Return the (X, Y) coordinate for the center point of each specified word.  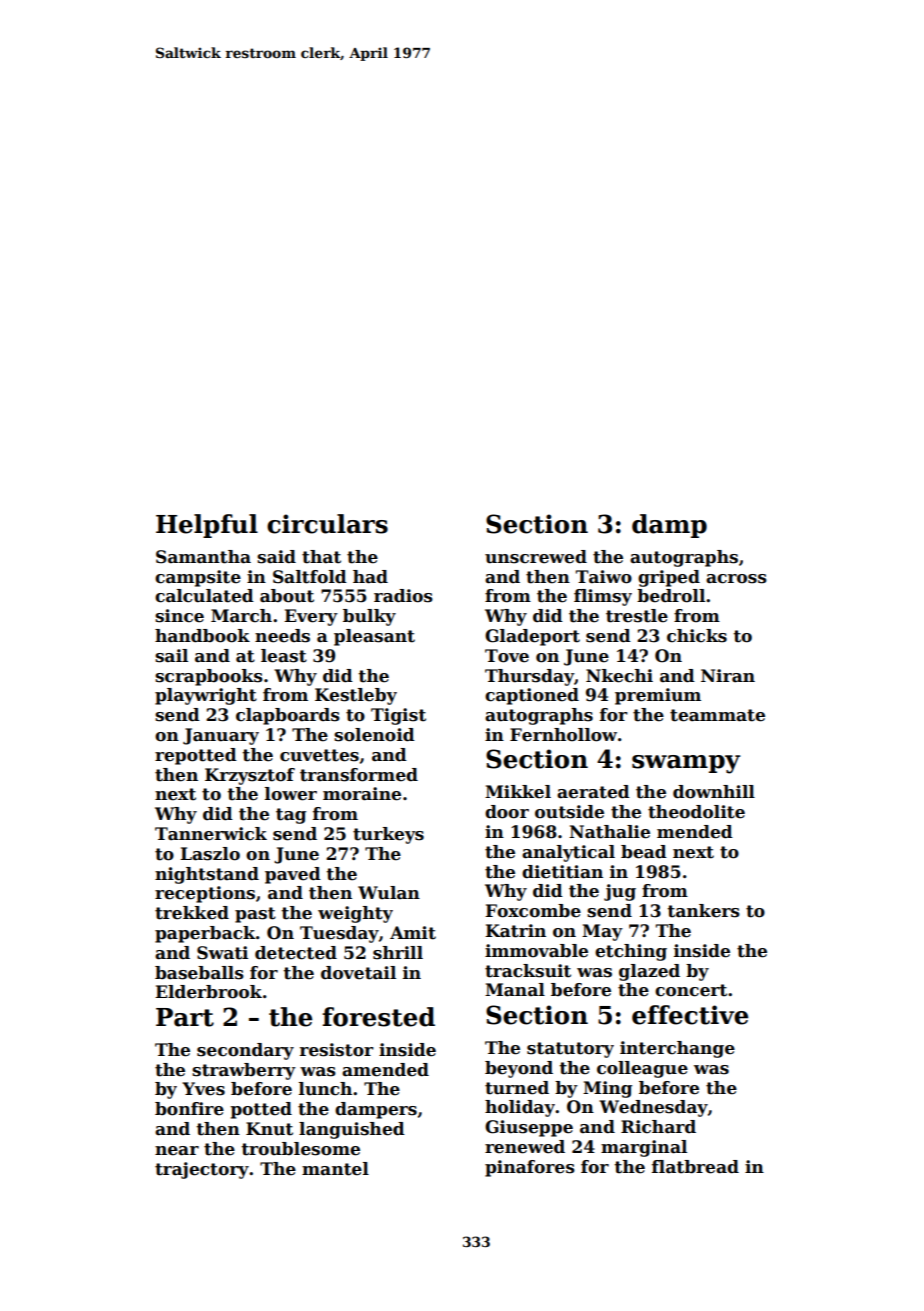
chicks (697, 636)
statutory (570, 1050)
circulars (327, 524)
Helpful (207, 526)
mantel (335, 1169)
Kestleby (356, 696)
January (221, 736)
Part (185, 1017)
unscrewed (536, 557)
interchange (677, 1049)
